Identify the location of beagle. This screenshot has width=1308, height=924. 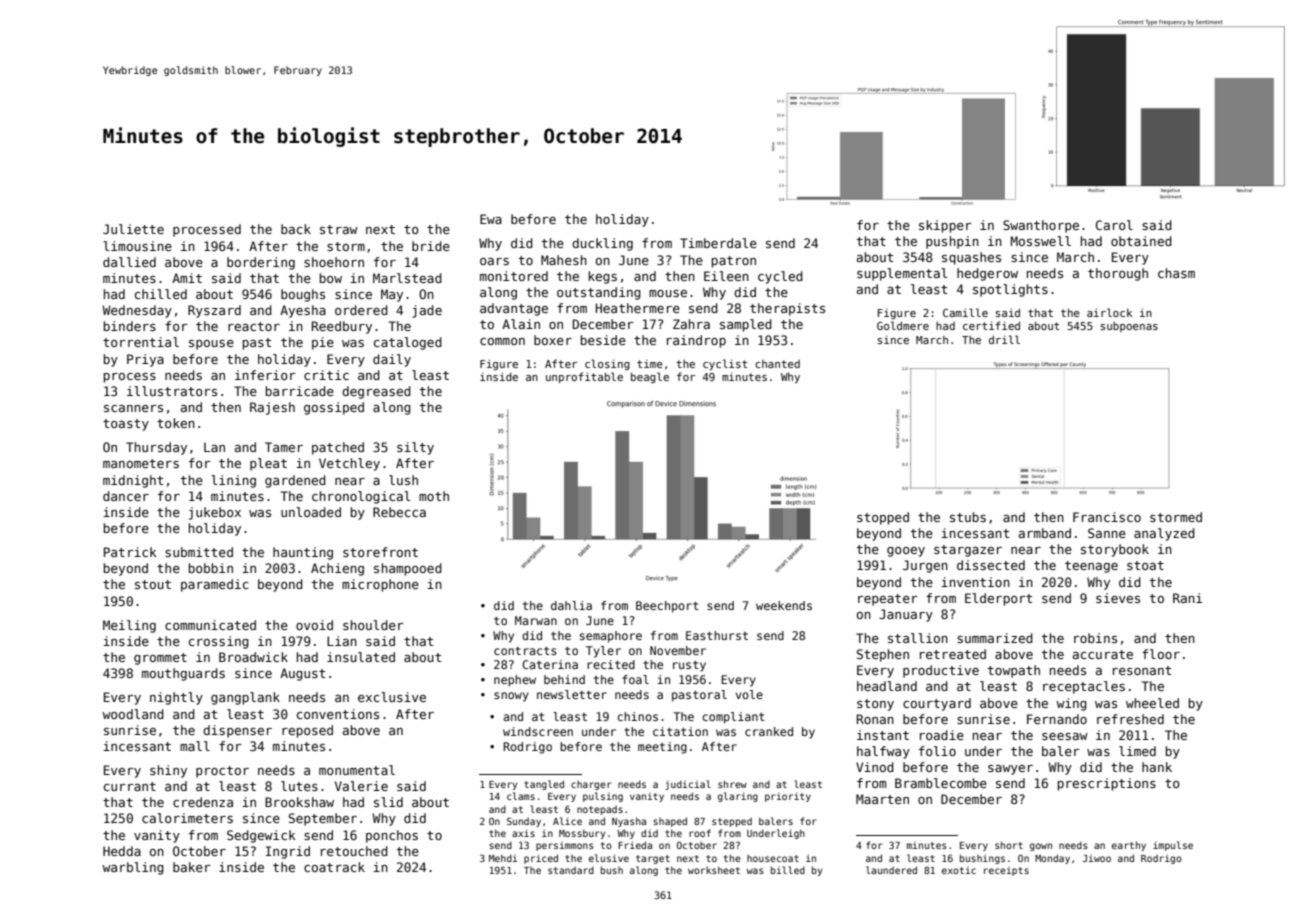
(650, 377).
